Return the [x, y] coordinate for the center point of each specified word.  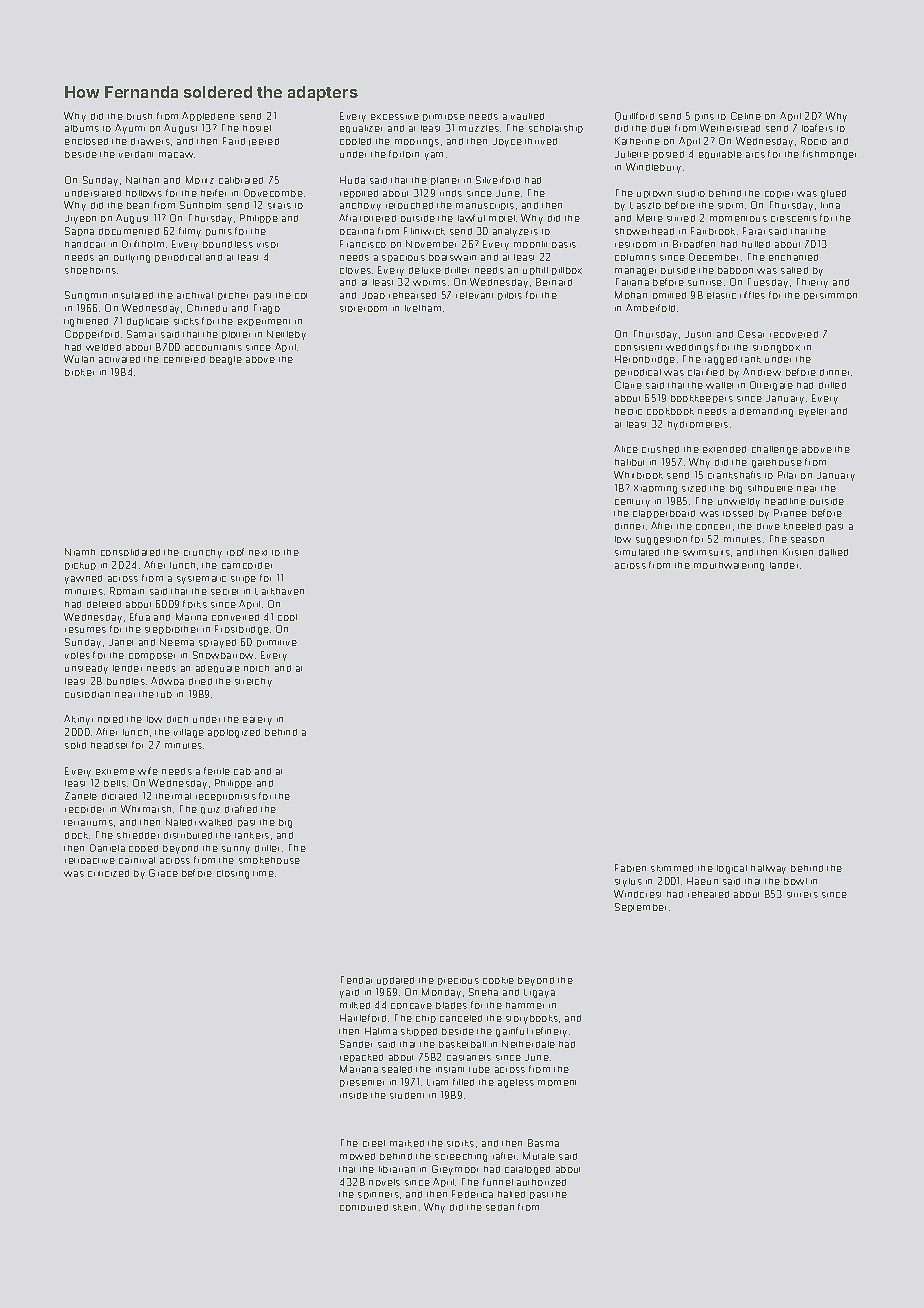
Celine [746, 116]
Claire [628, 385]
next [258, 553]
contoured [364, 1207]
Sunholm [200, 205]
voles [77, 655]
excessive [395, 117]
